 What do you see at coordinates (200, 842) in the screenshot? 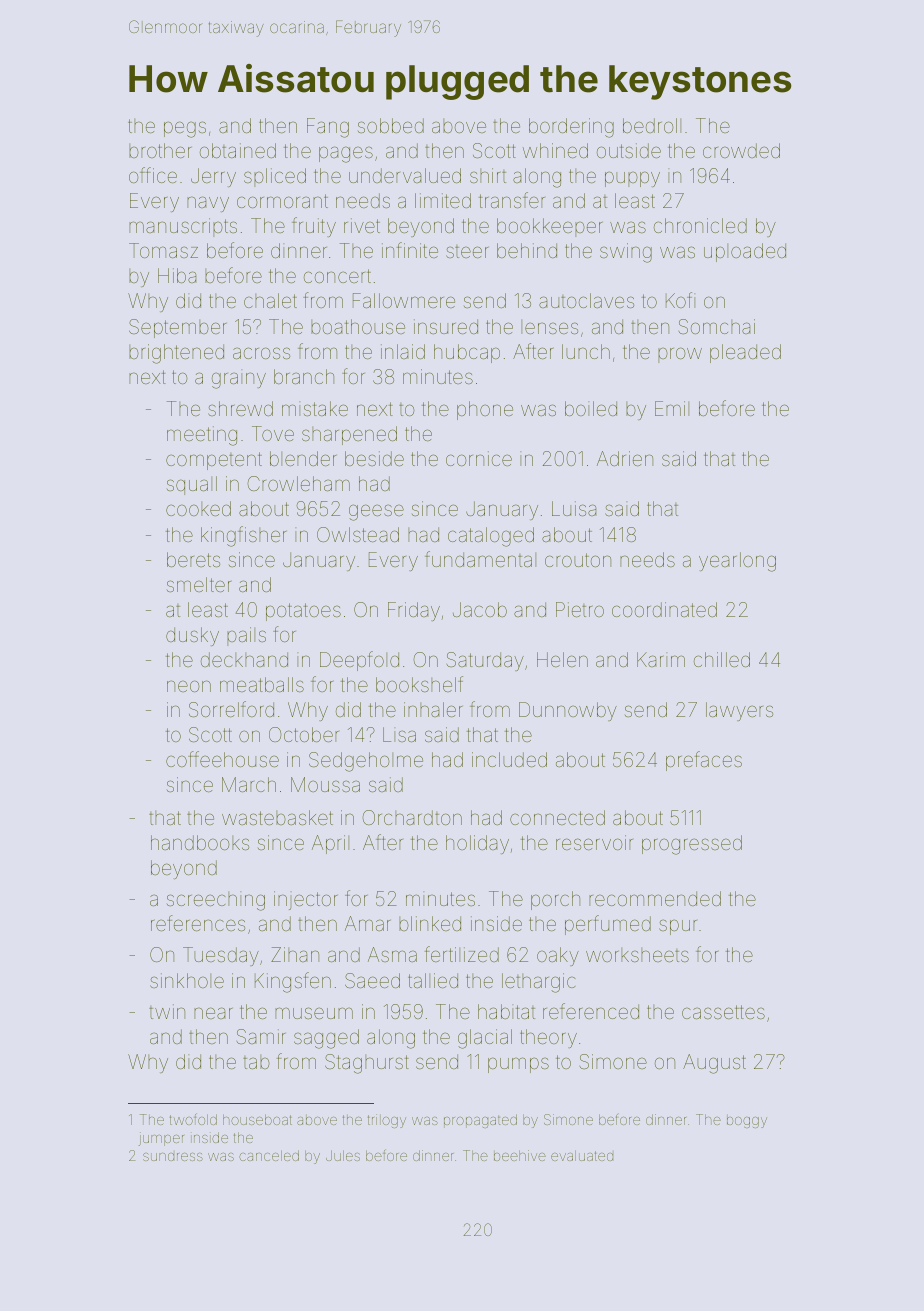
I see `handbooks` at bounding box center [200, 842].
